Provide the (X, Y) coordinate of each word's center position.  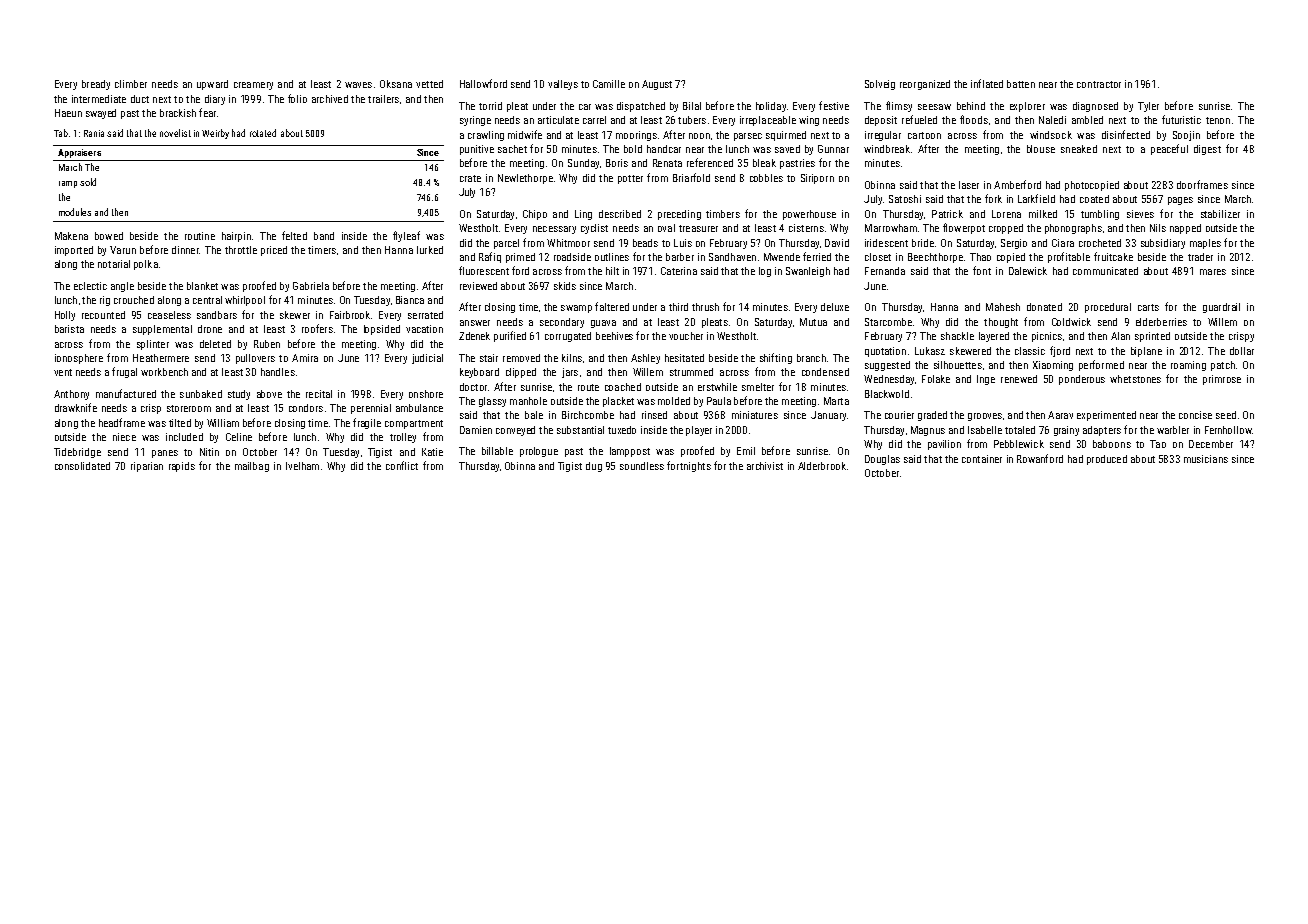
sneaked (1079, 149)
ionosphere (79, 359)
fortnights (689, 466)
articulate (558, 120)
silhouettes (958, 365)
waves (358, 85)
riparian (147, 467)
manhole (528, 401)
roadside (572, 257)
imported (74, 251)
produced (1107, 460)
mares (1213, 272)
